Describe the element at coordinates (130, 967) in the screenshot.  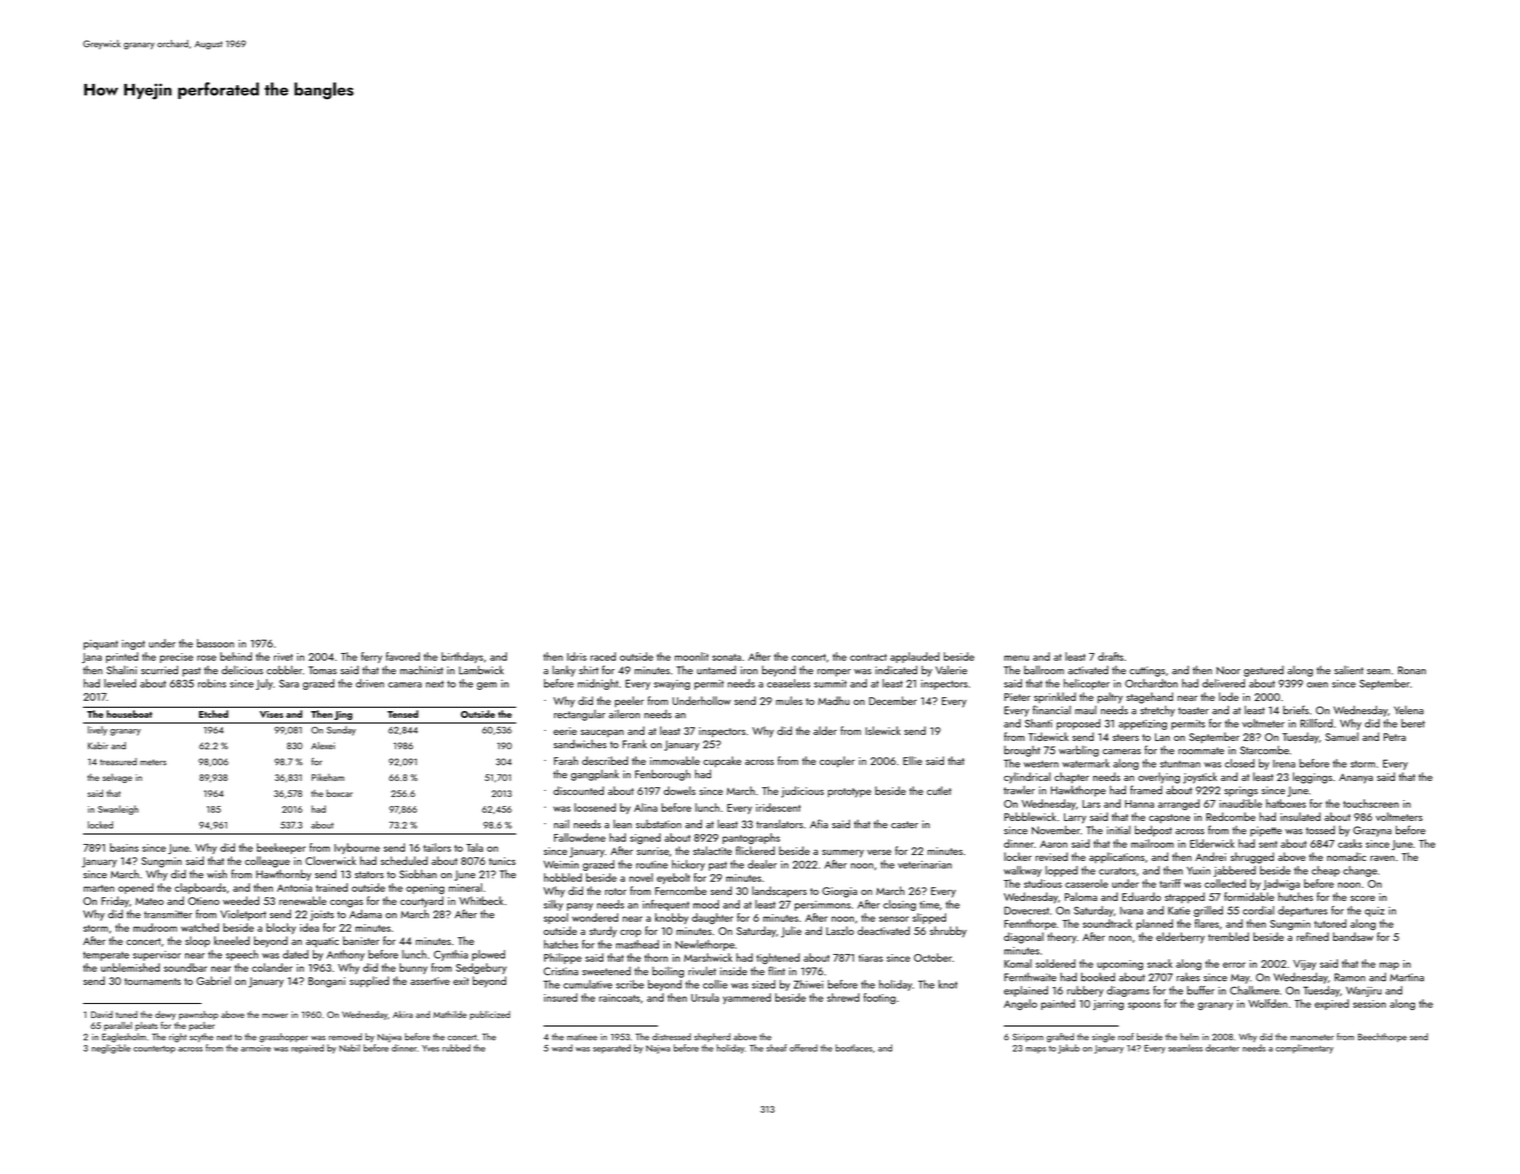
I see `unblemished` at that location.
